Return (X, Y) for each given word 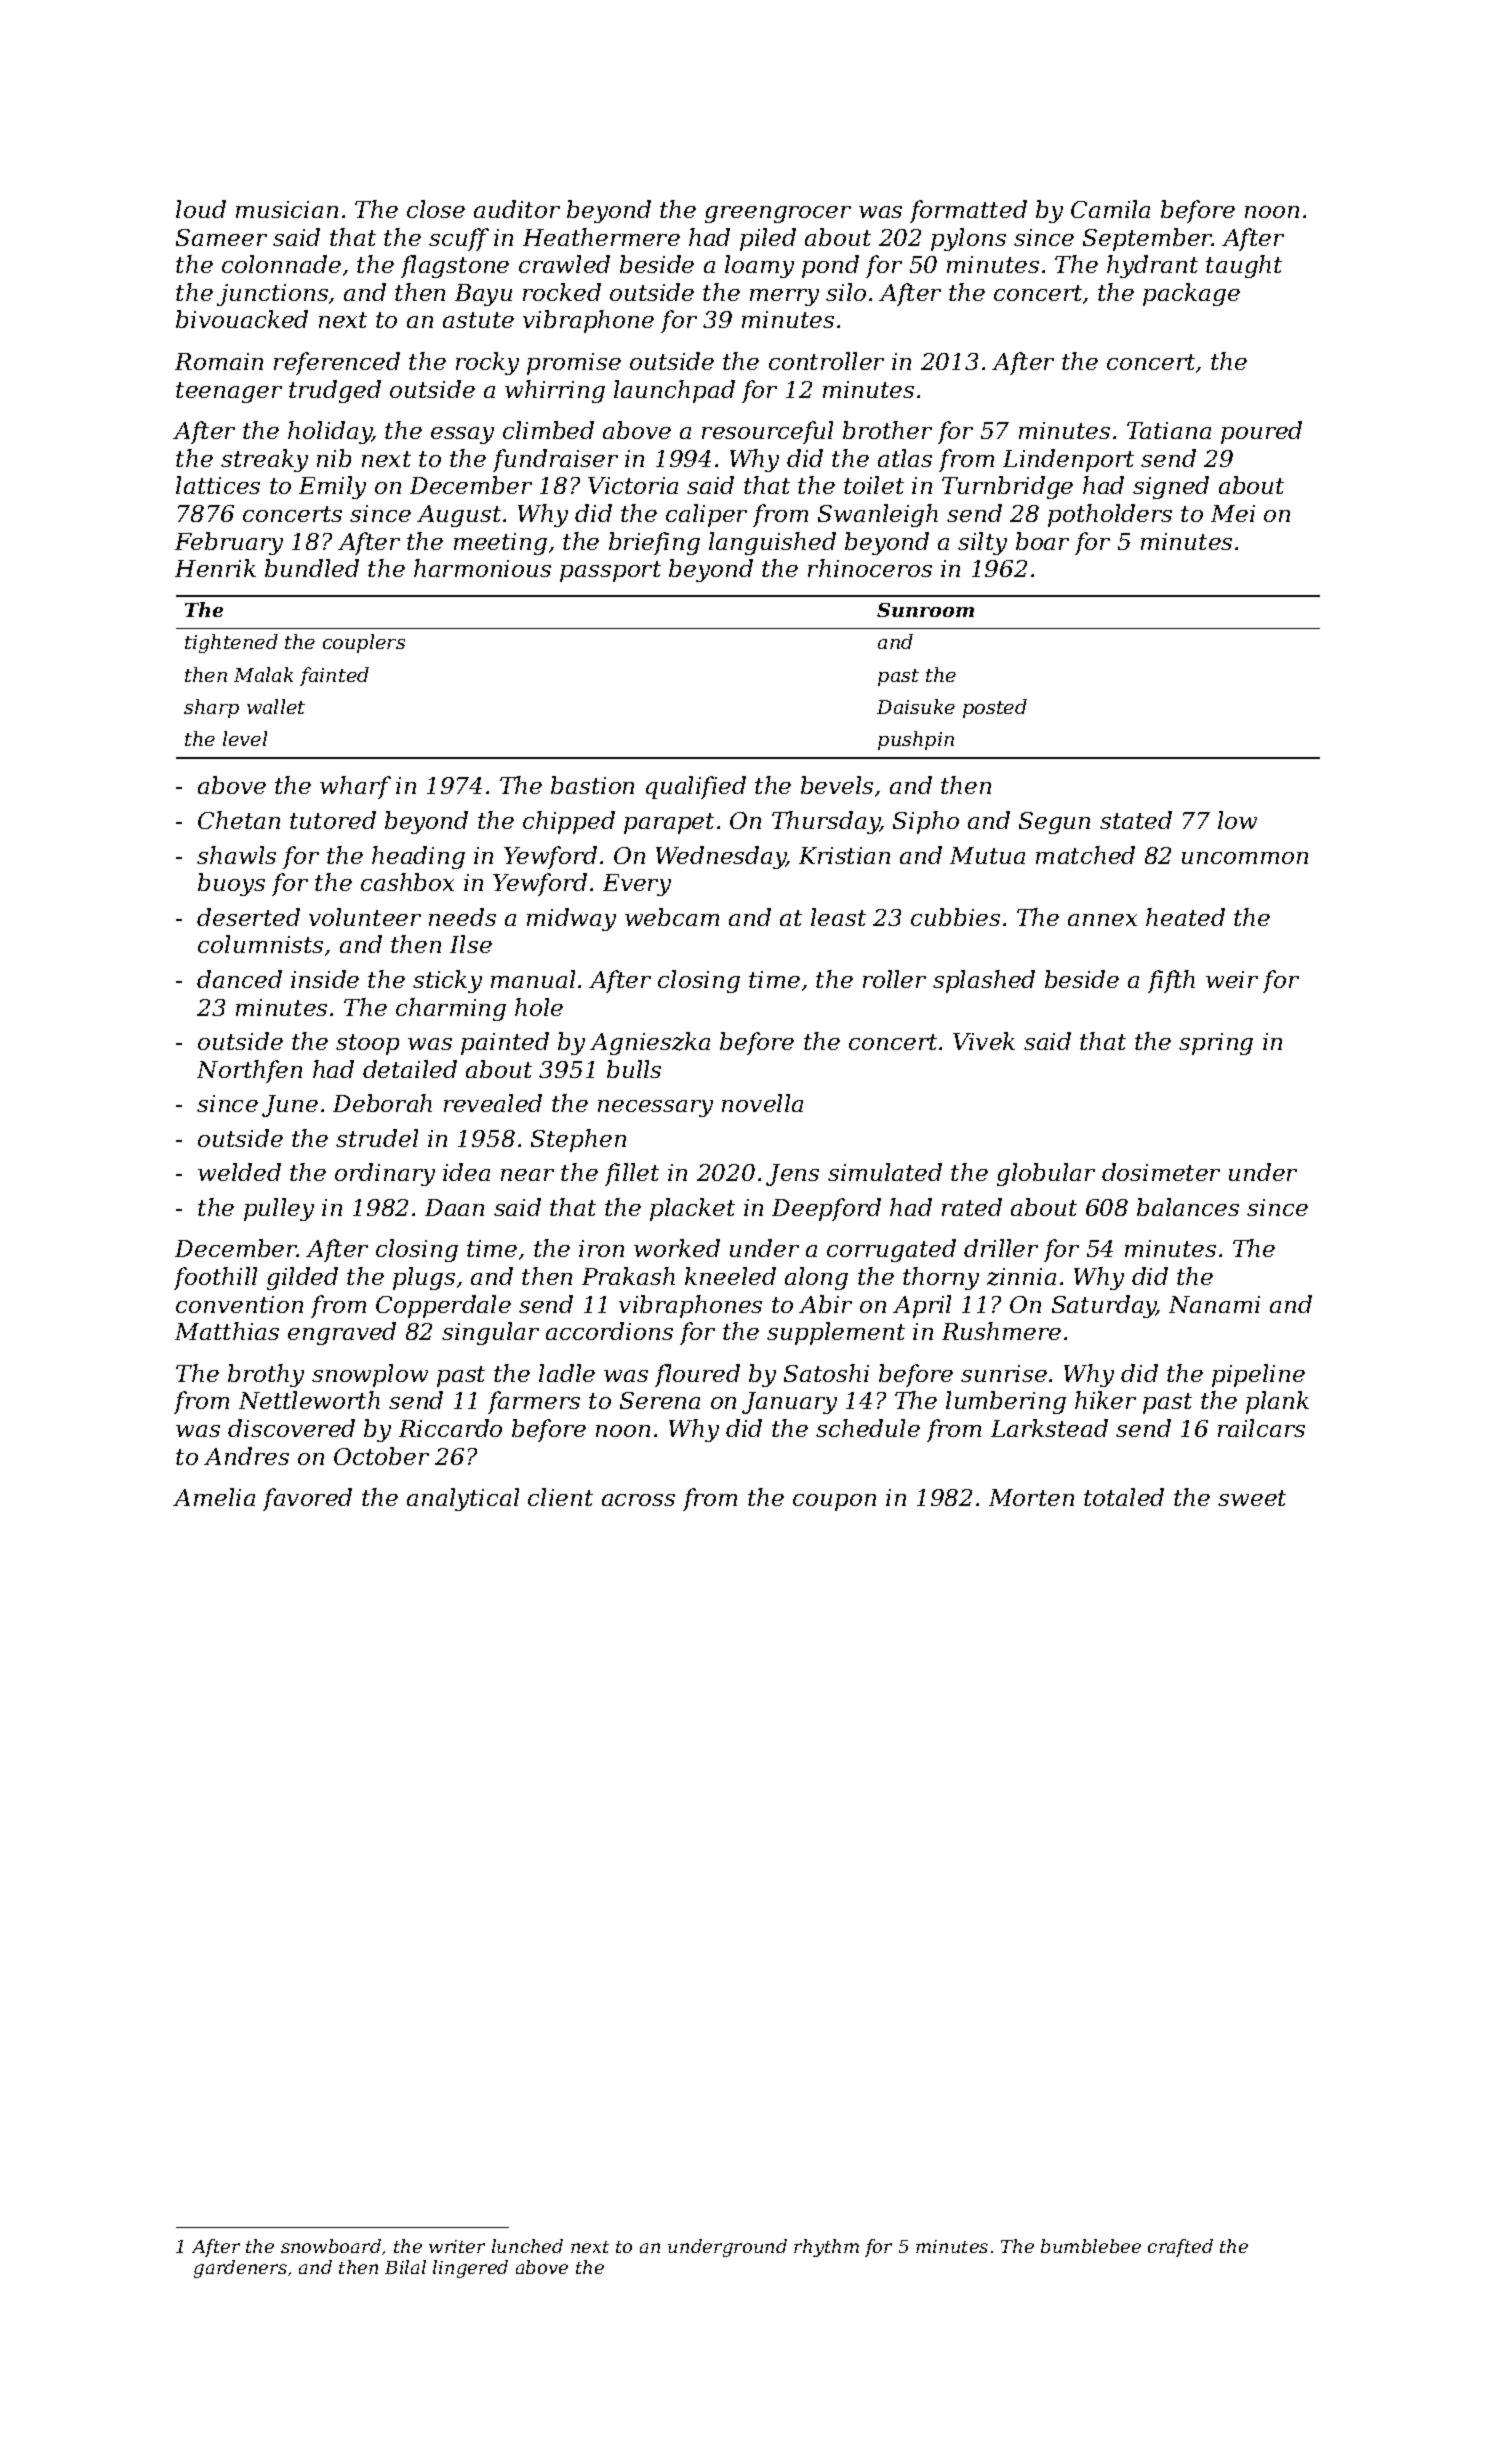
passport (610, 571)
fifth (1171, 981)
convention (239, 1304)
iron (601, 1248)
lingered (470, 2269)
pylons (968, 239)
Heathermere (601, 237)
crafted (1180, 2248)
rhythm (826, 2248)
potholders (1110, 515)
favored (307, 1499)
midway (571, 919)
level (245, 738)
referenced (337, 363)
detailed (410, 1069)
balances (1188, 1207)
